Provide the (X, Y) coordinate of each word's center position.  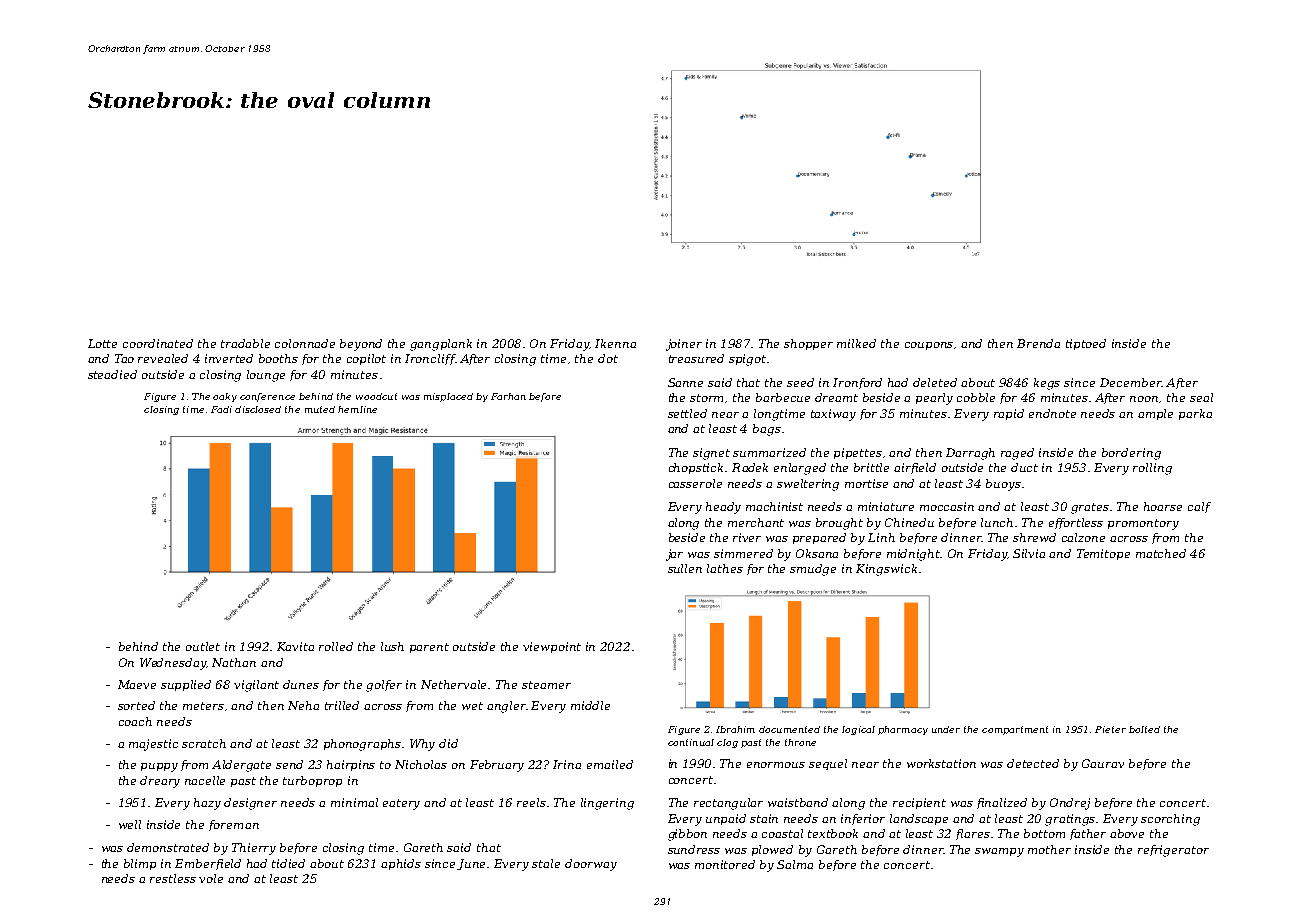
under (946, 729)
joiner (684, 345)
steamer (546, 685)
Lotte (102, 343)
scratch (204, 743)
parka (1195, 414)
